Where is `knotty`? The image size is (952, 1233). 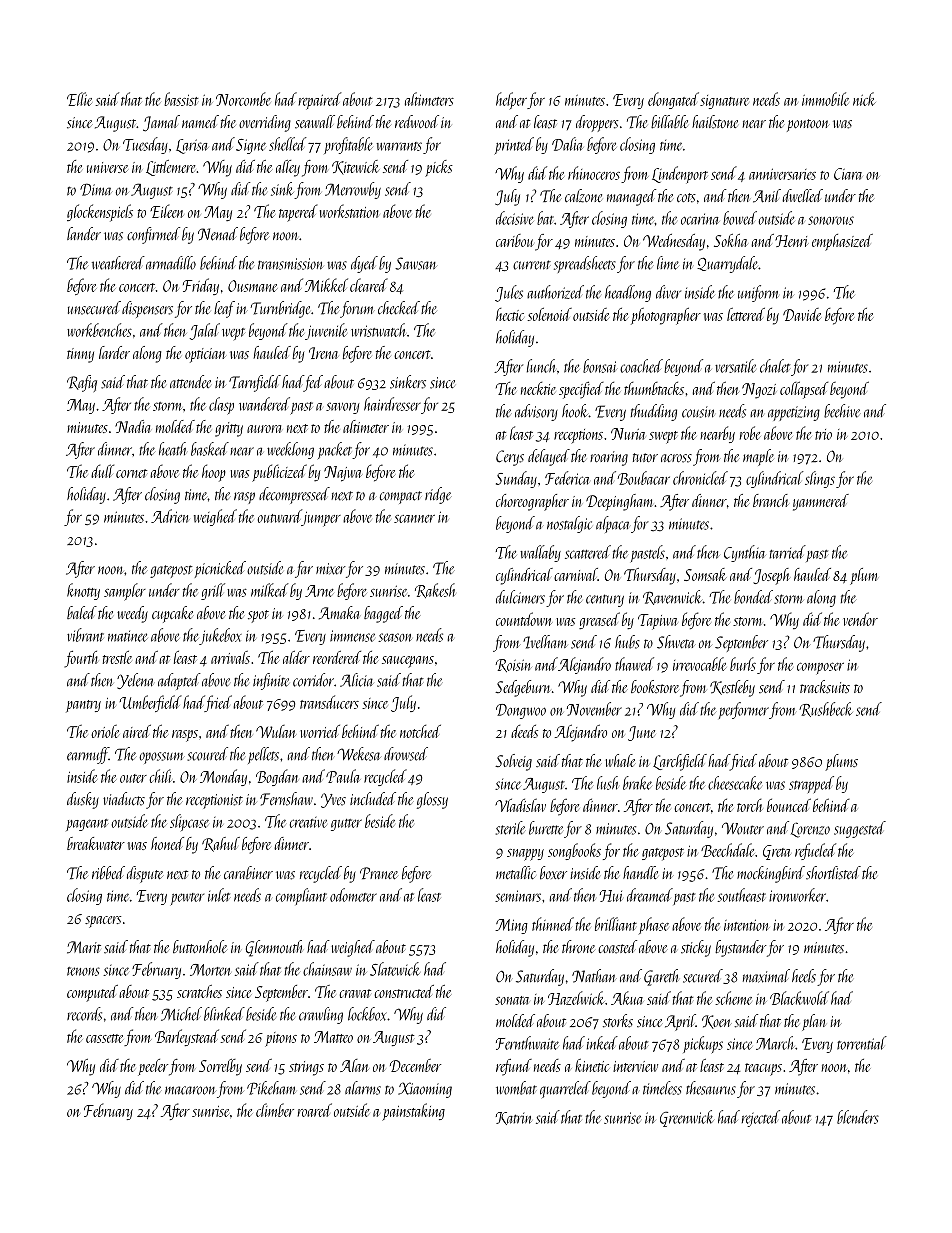 knotty is located at coordinates (83, 591).
